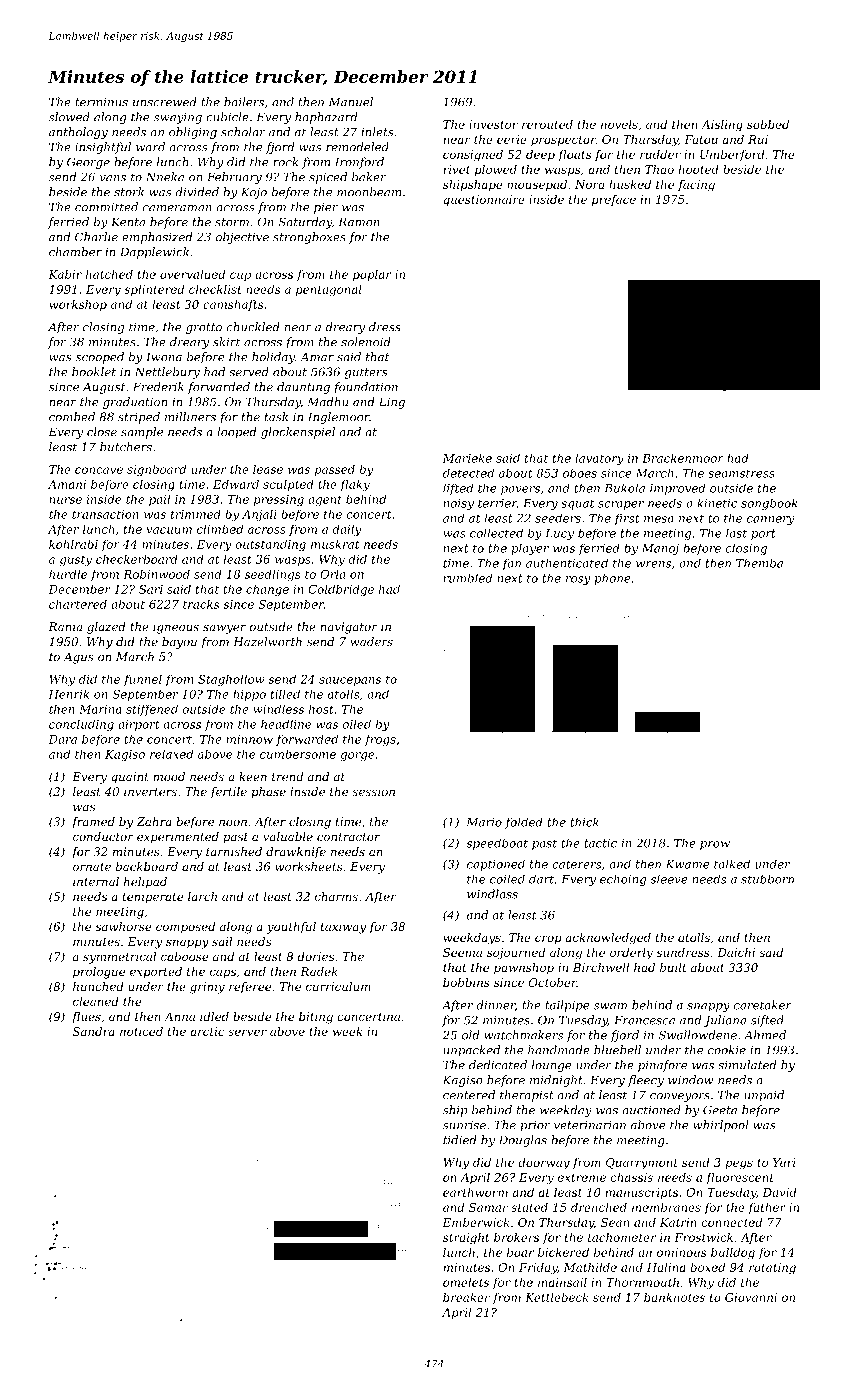 This document has width=849, height=1400. I want to click on Manuel, so click(351, 102).
